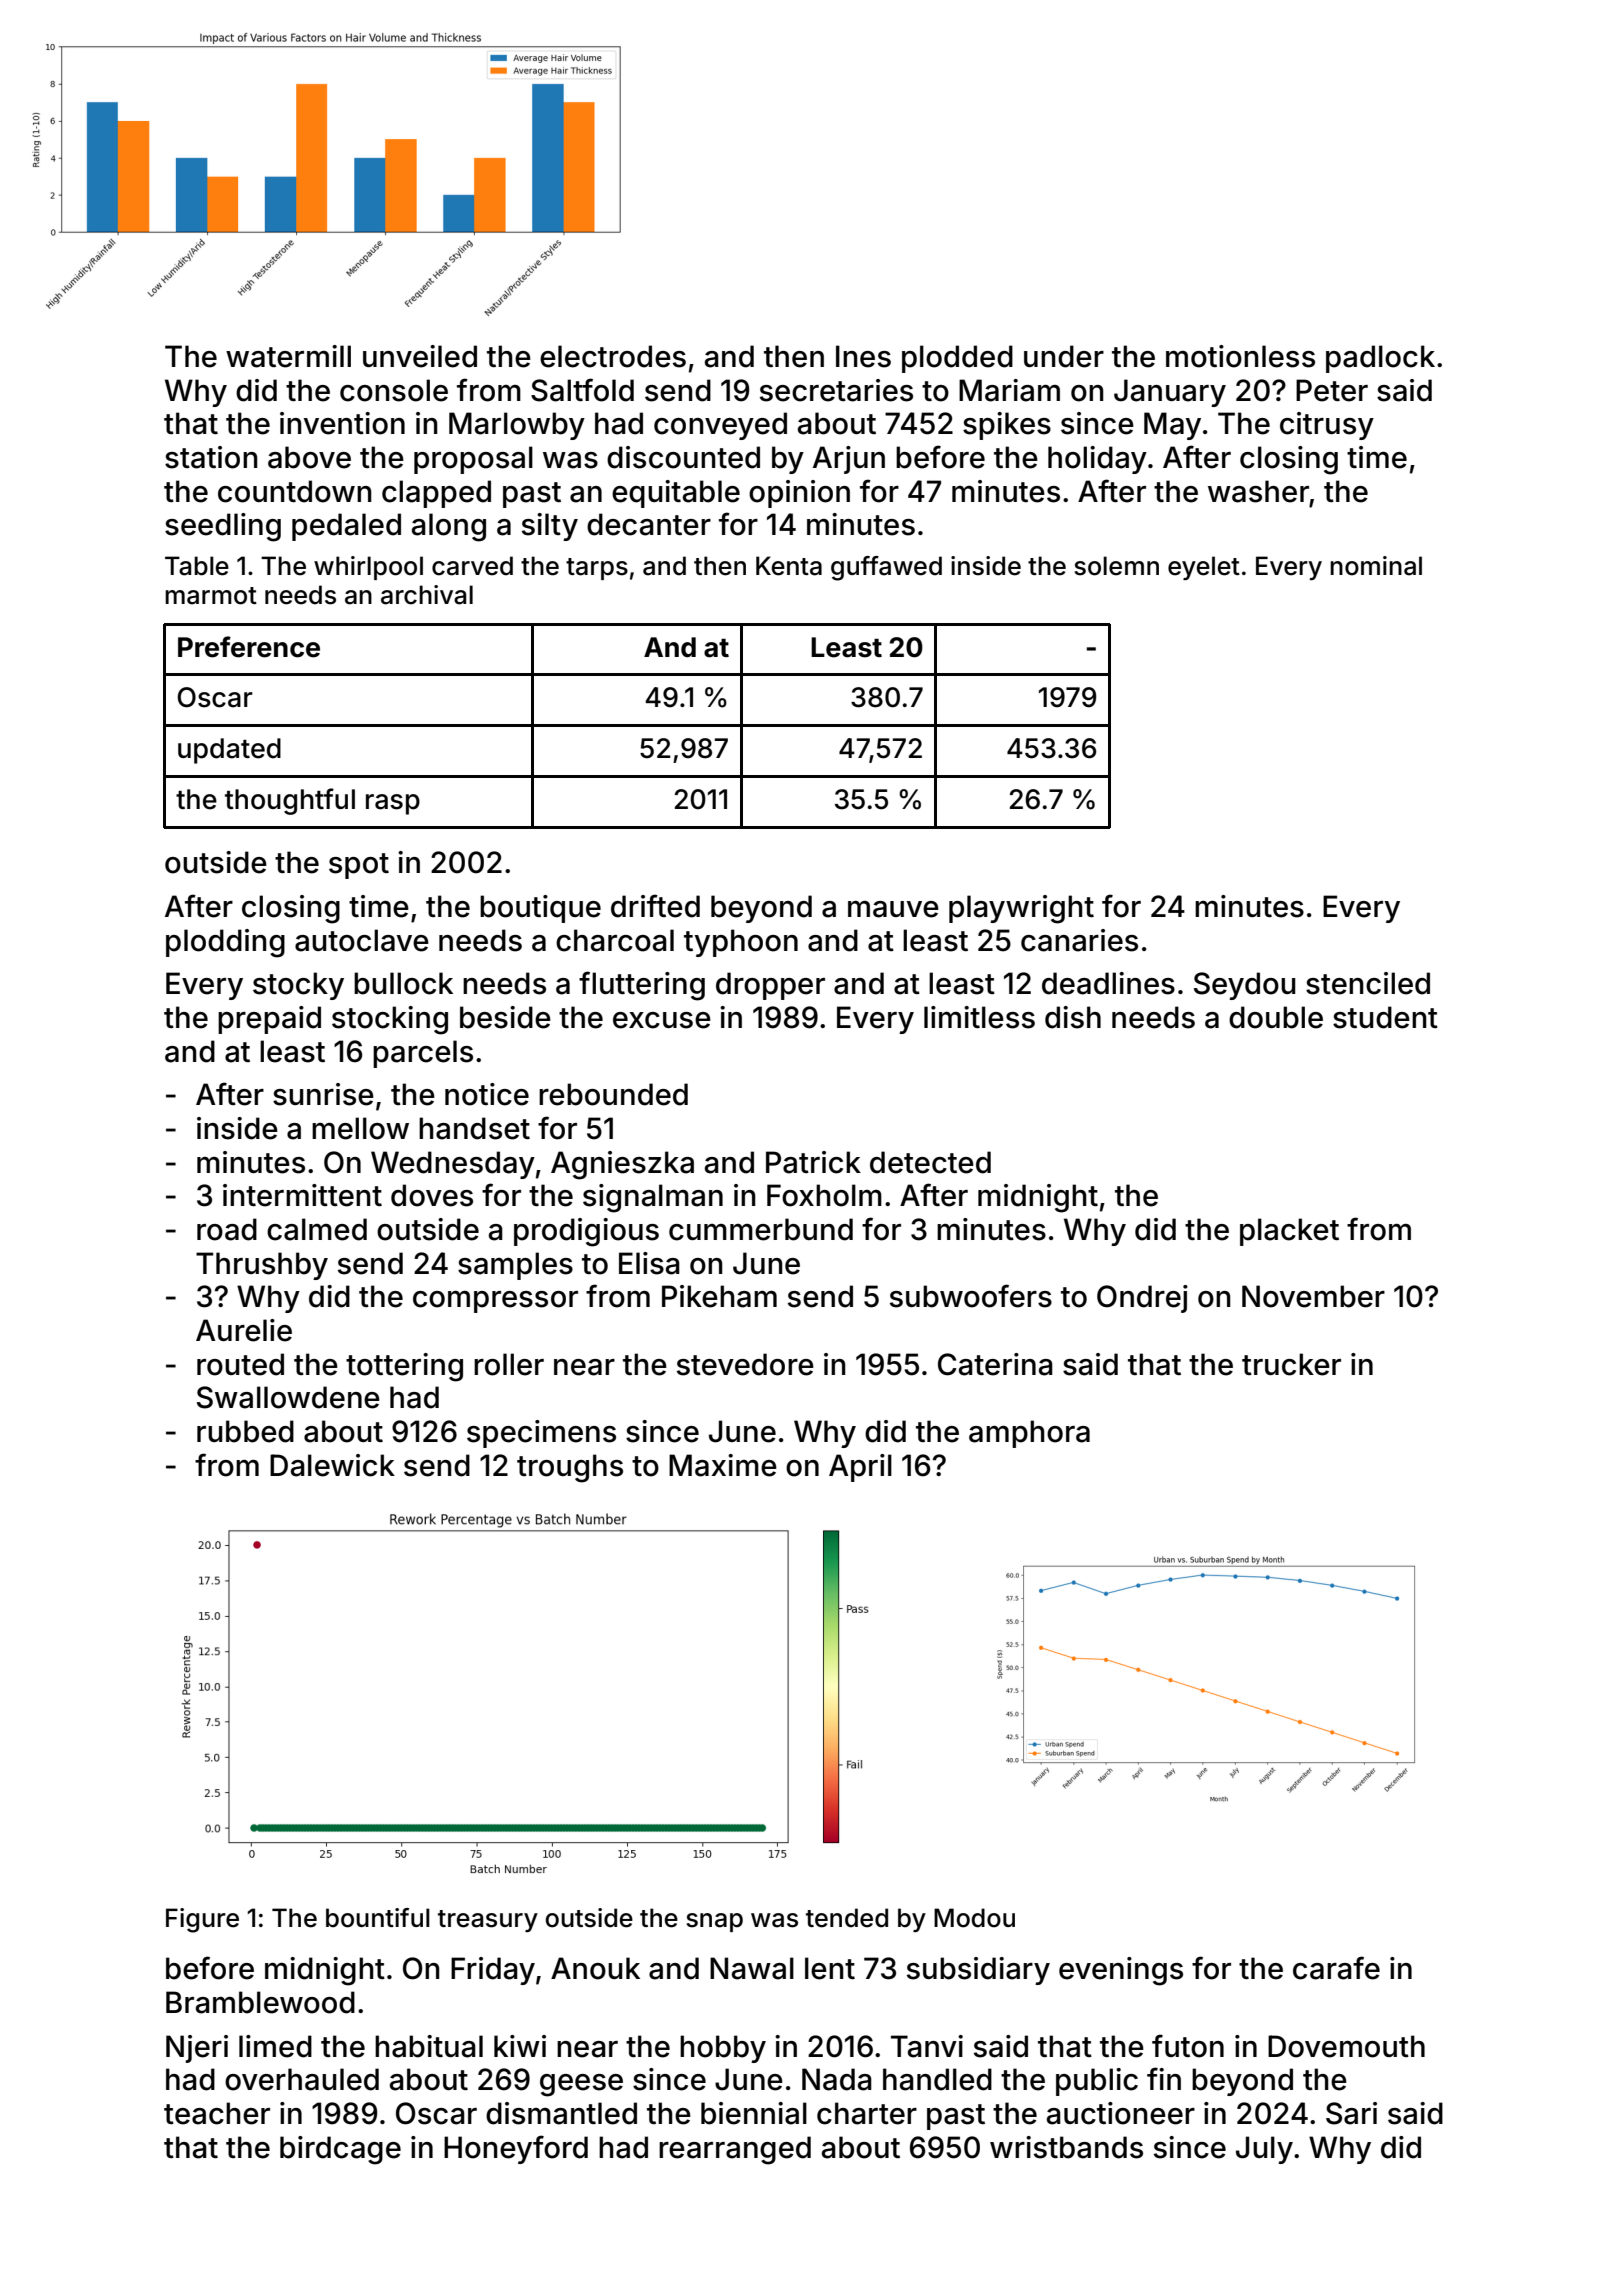  What do you see at coordinates (1291, 1364) in the image?
I see `trucker` at bounding box center [1291, 1364].
